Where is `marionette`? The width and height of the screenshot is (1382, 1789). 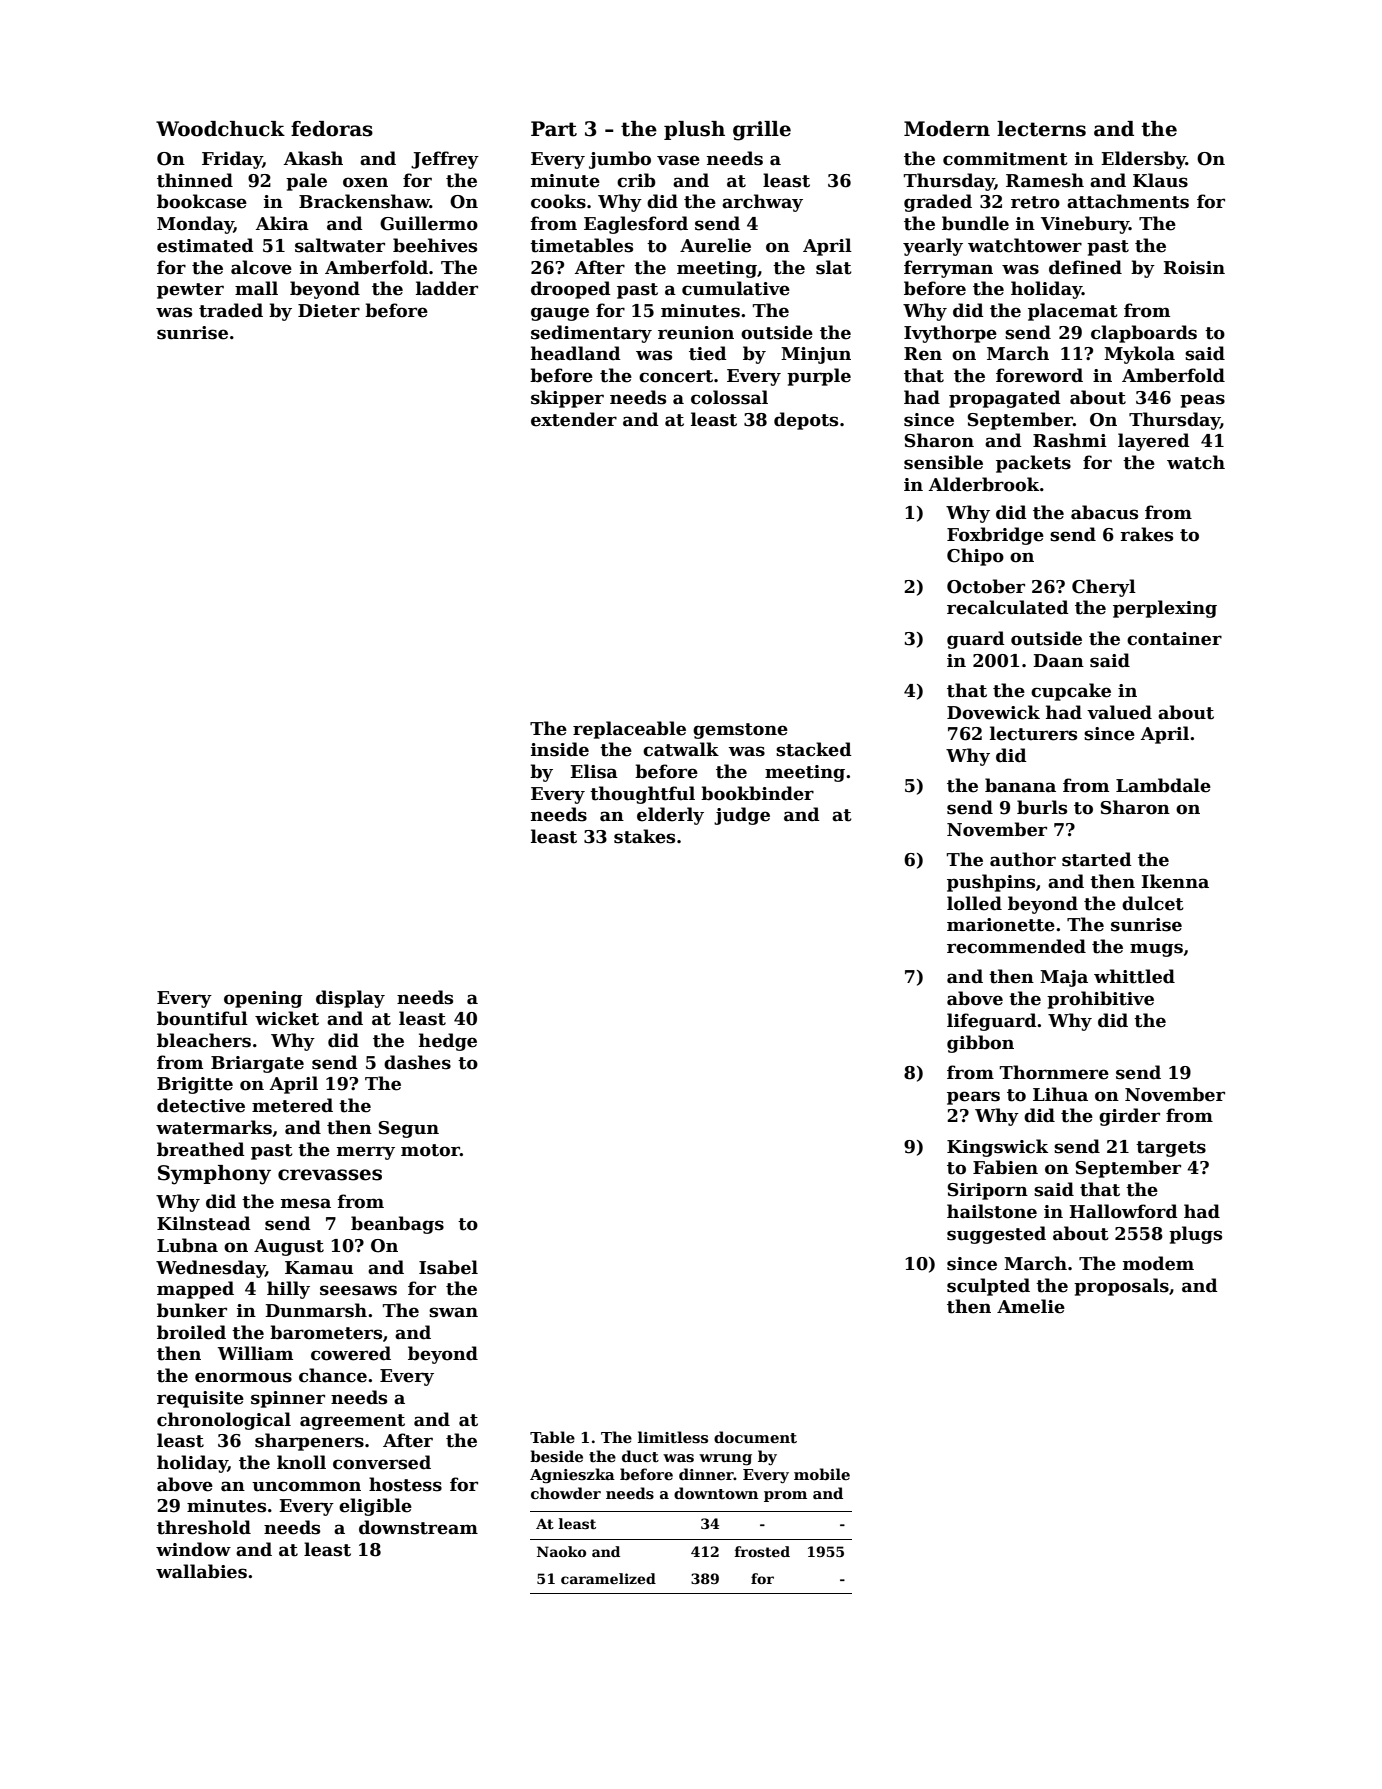
marionette is located at coordinates (1001, 925).
